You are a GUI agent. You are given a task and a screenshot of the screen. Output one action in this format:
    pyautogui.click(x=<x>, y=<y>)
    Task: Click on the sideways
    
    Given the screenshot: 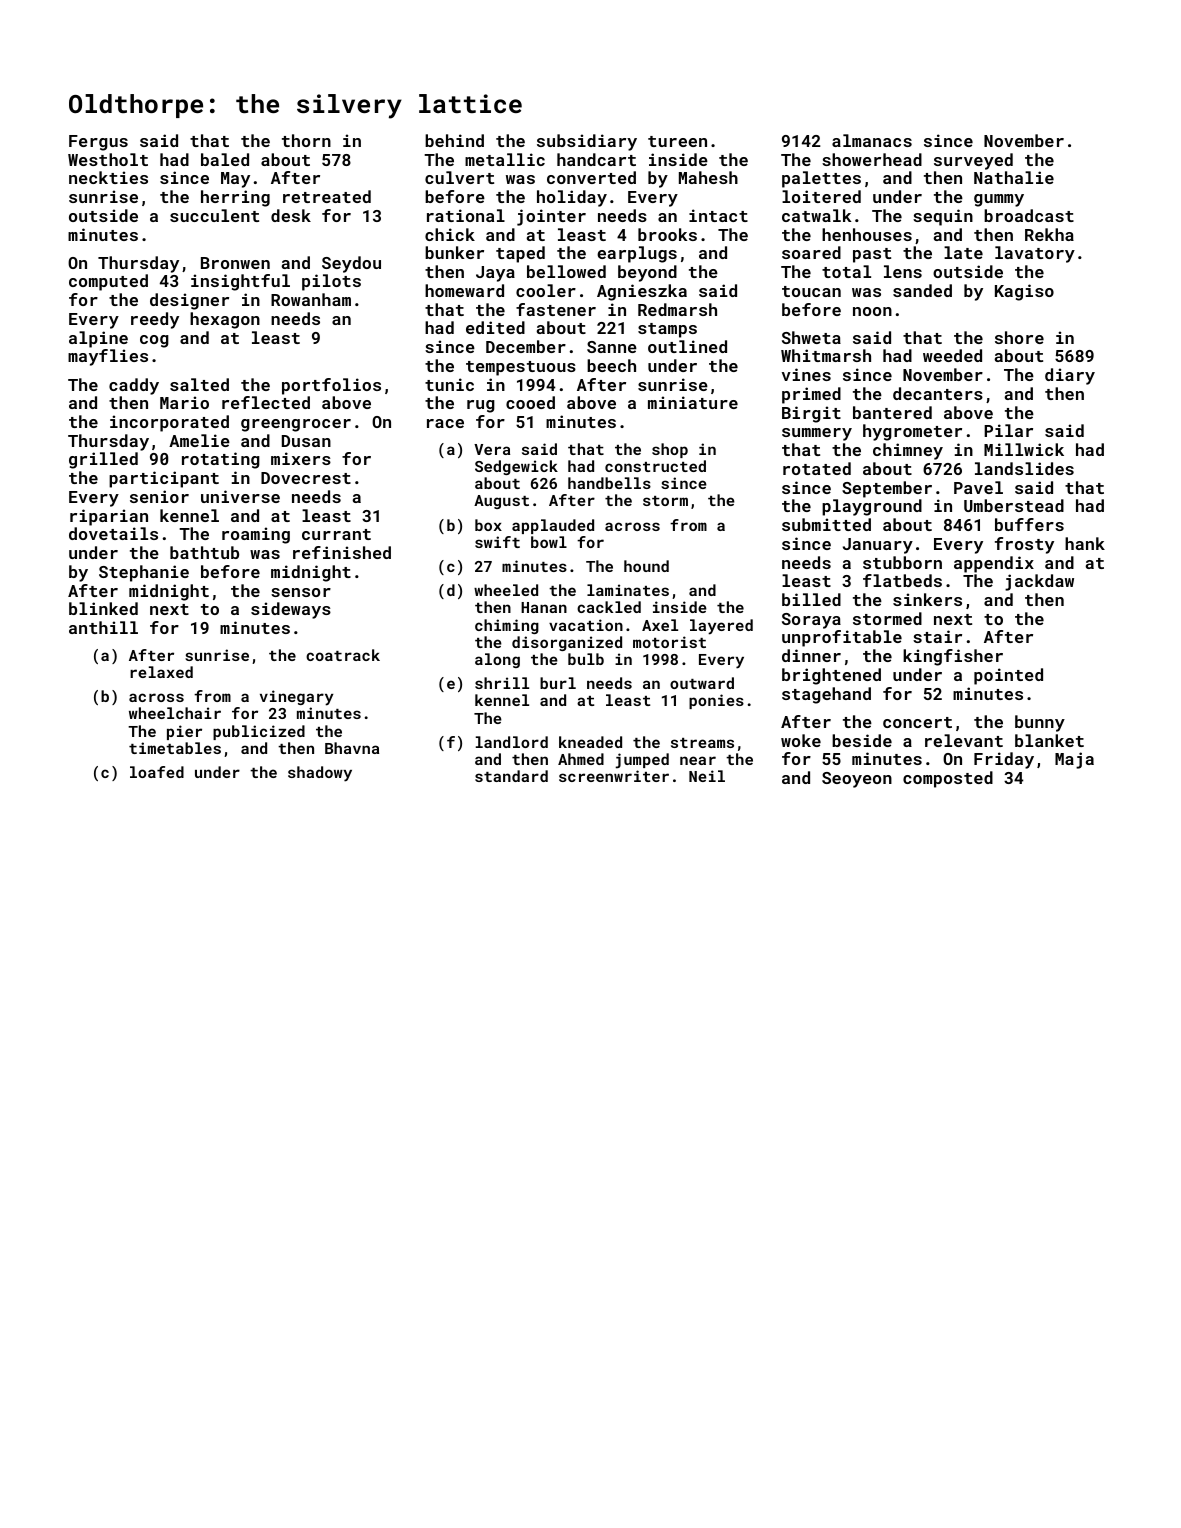 What is the action you would take?
    pyautogui.click(x=291, y=610)
